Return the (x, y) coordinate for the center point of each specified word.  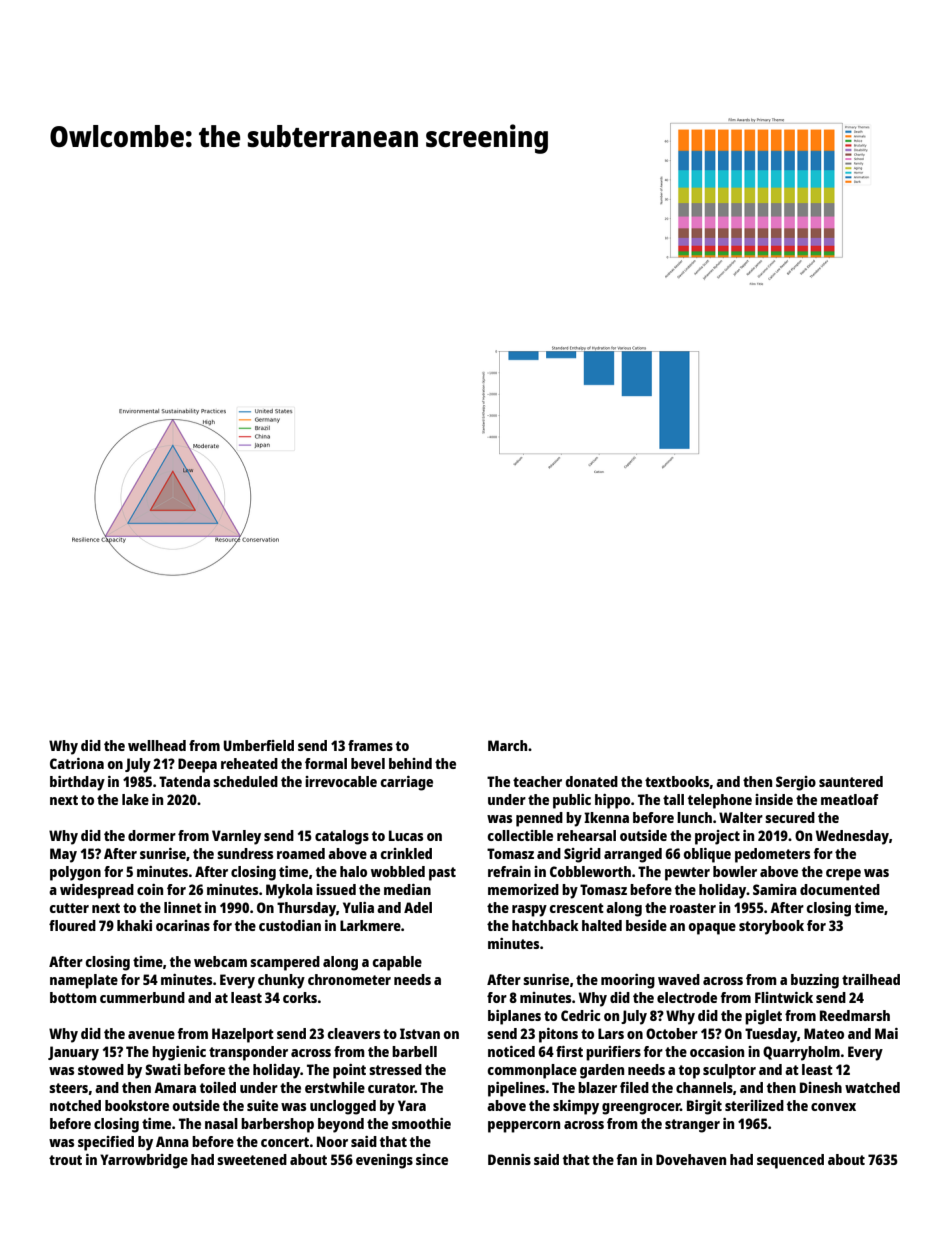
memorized (523, 889)
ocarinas (183, 925)
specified (106, 1143)
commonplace (532, 1071)
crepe (843, 875)
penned (539, 819)
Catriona (77, 763)
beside (646, 925)
